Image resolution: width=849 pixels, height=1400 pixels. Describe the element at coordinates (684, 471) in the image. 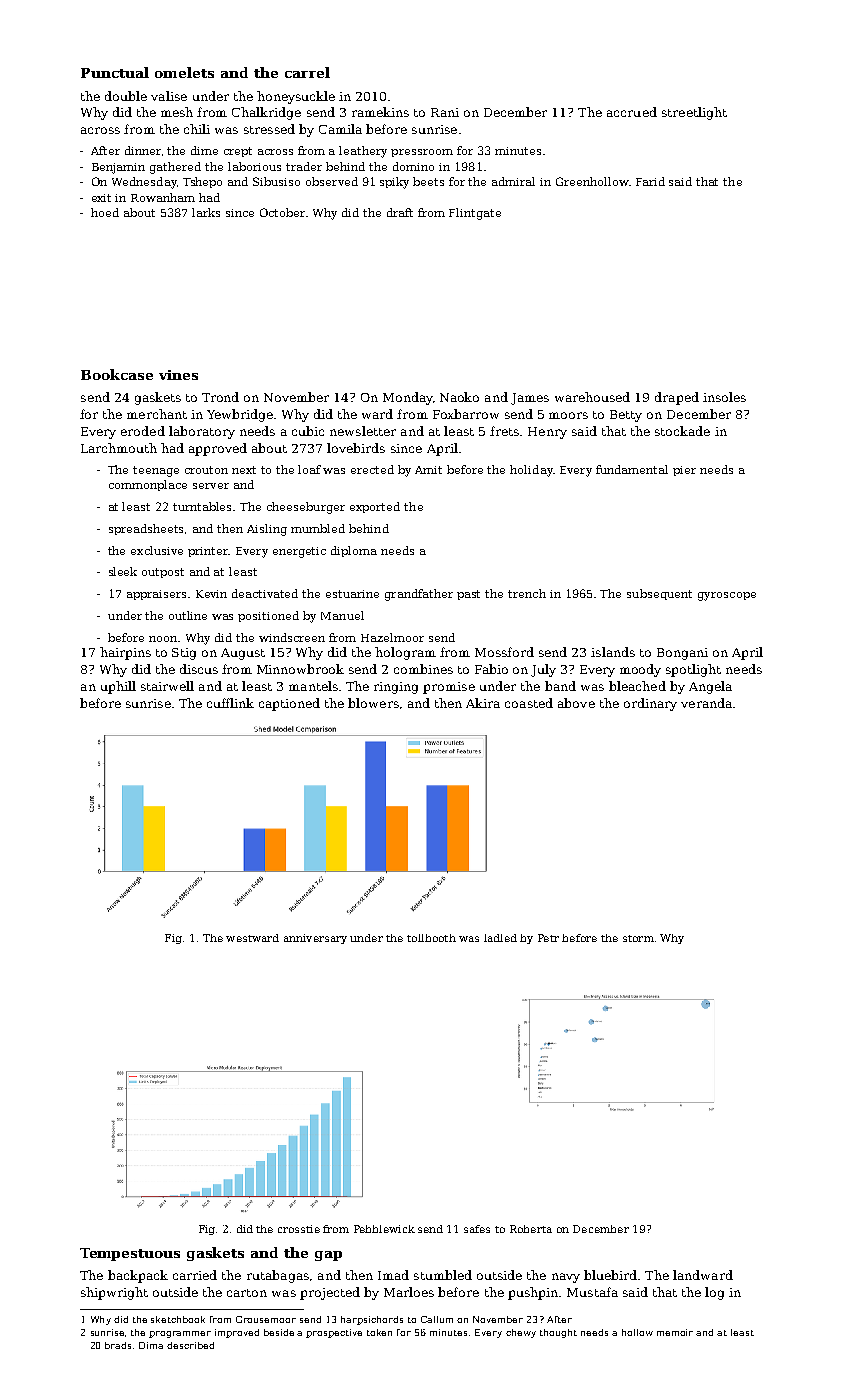

I see `pier` at that location.
